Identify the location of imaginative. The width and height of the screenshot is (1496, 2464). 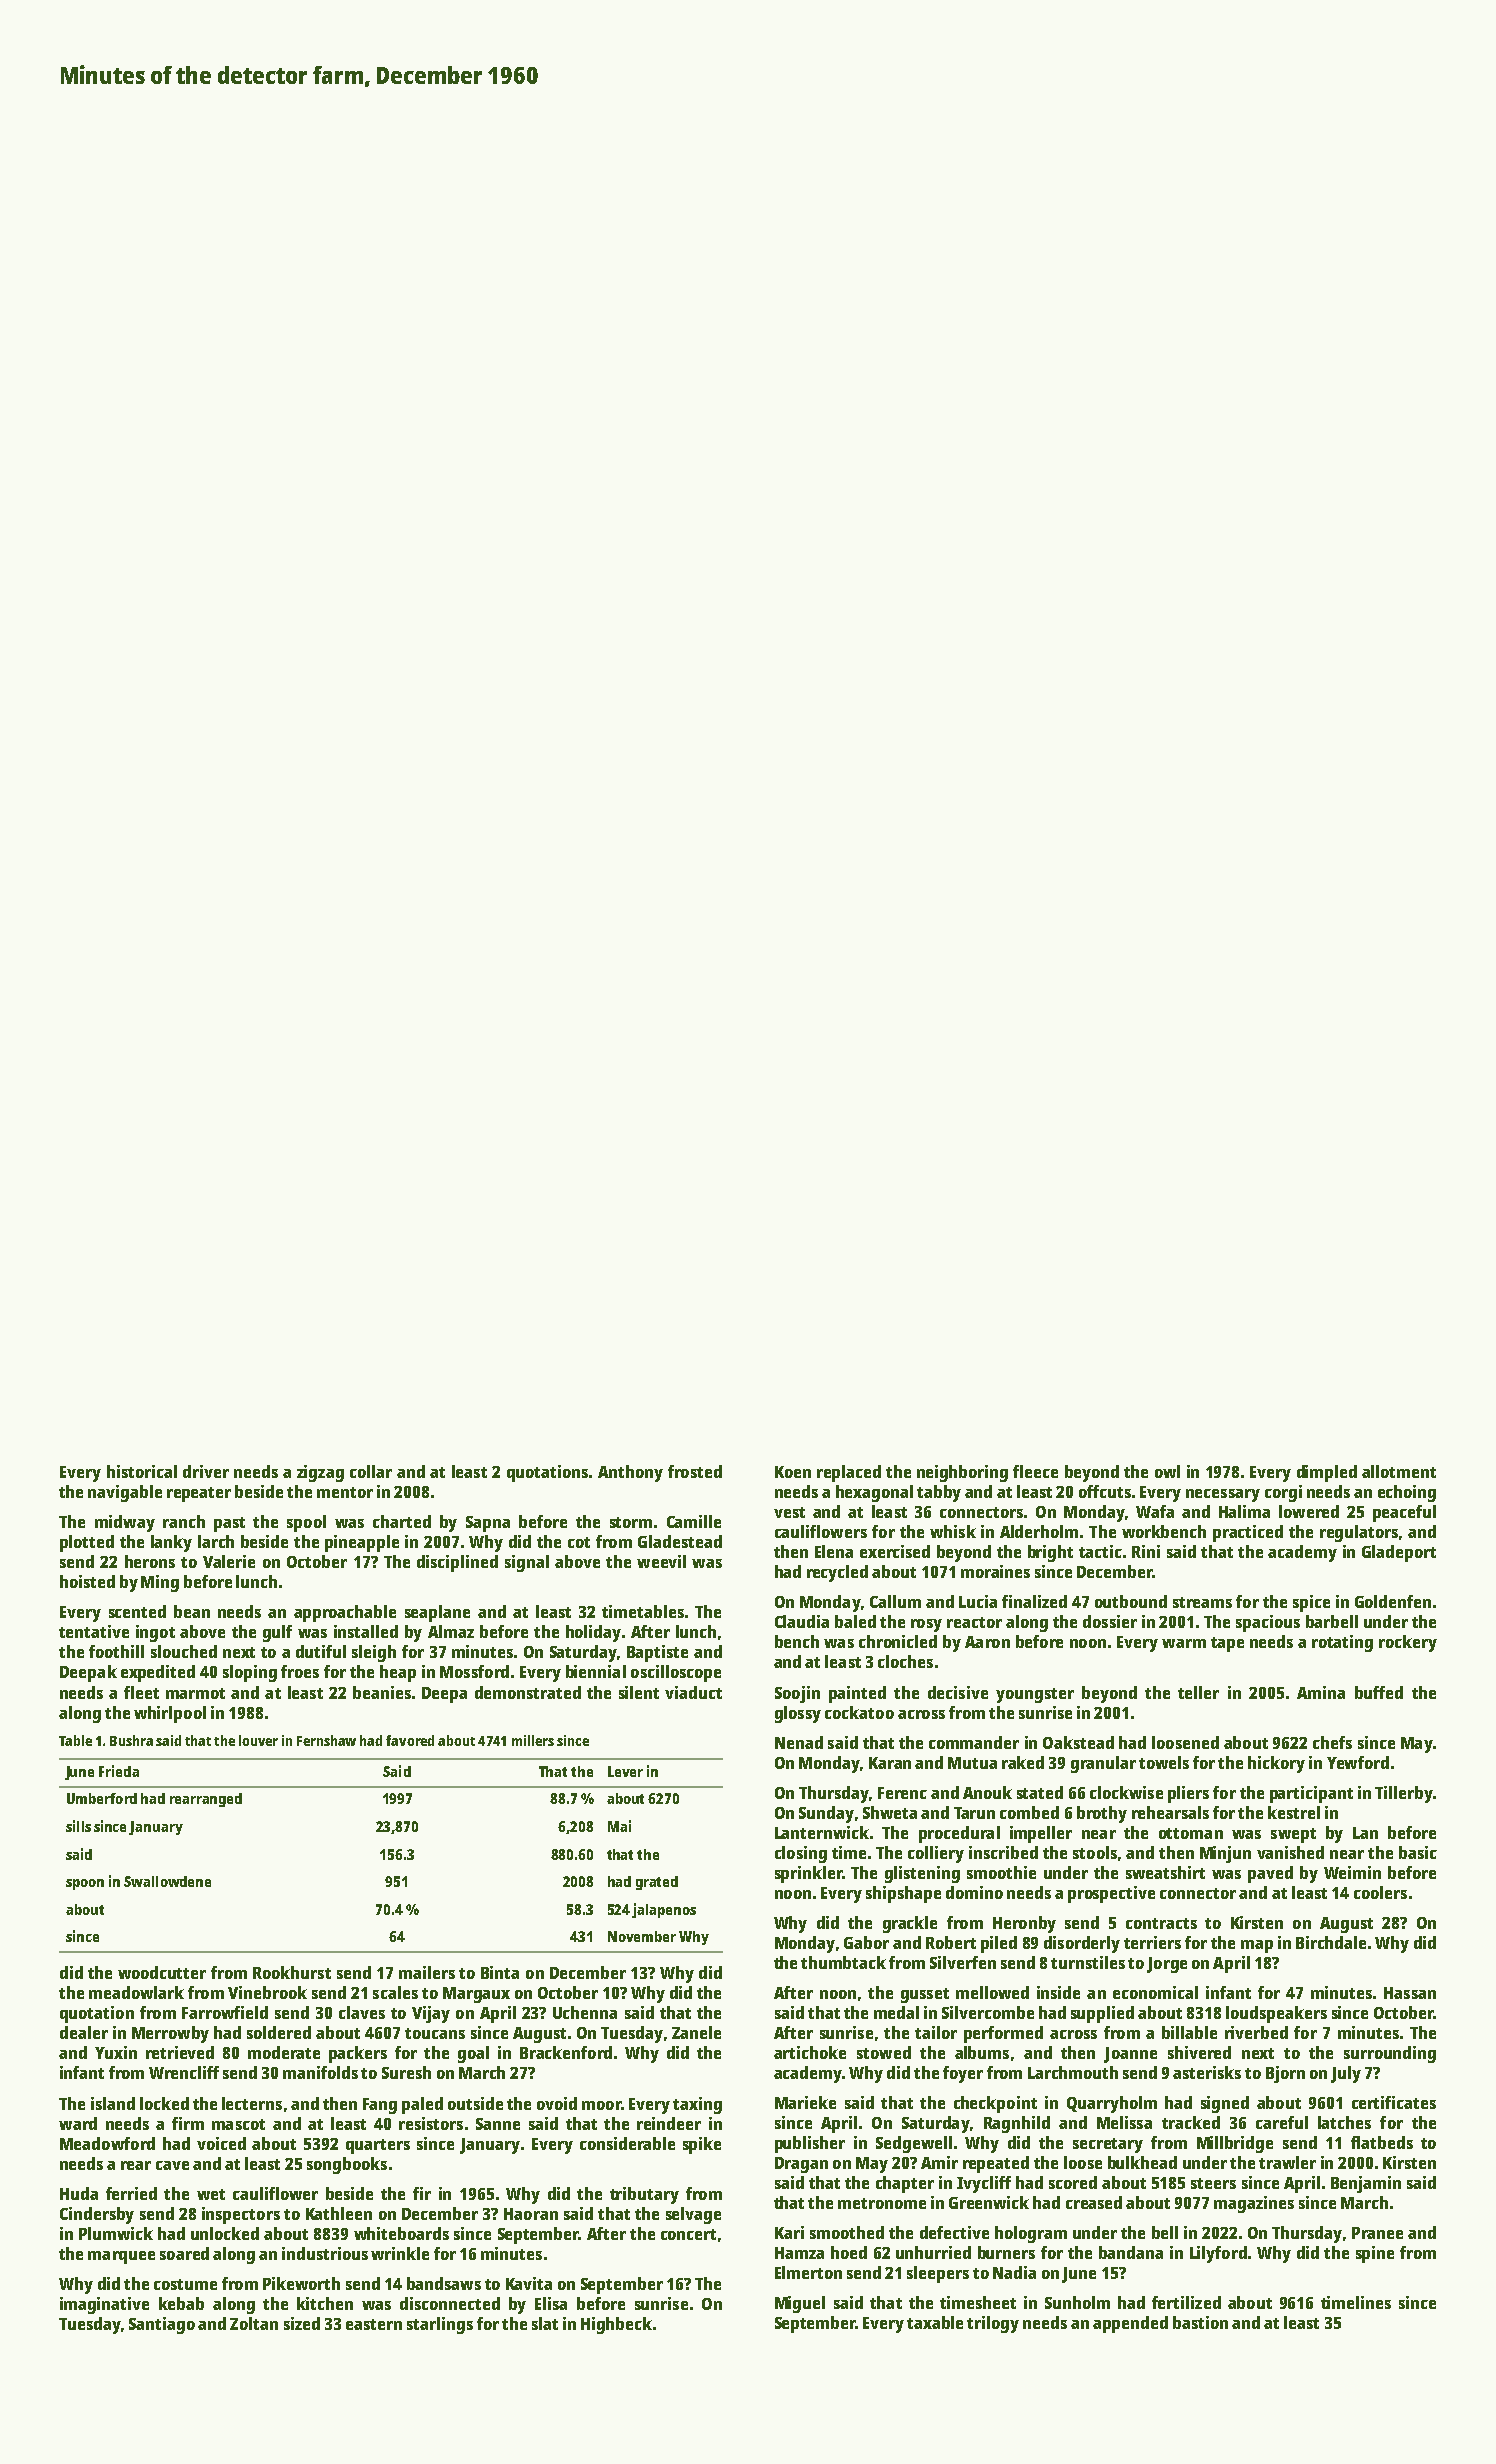
(104, 2305).
